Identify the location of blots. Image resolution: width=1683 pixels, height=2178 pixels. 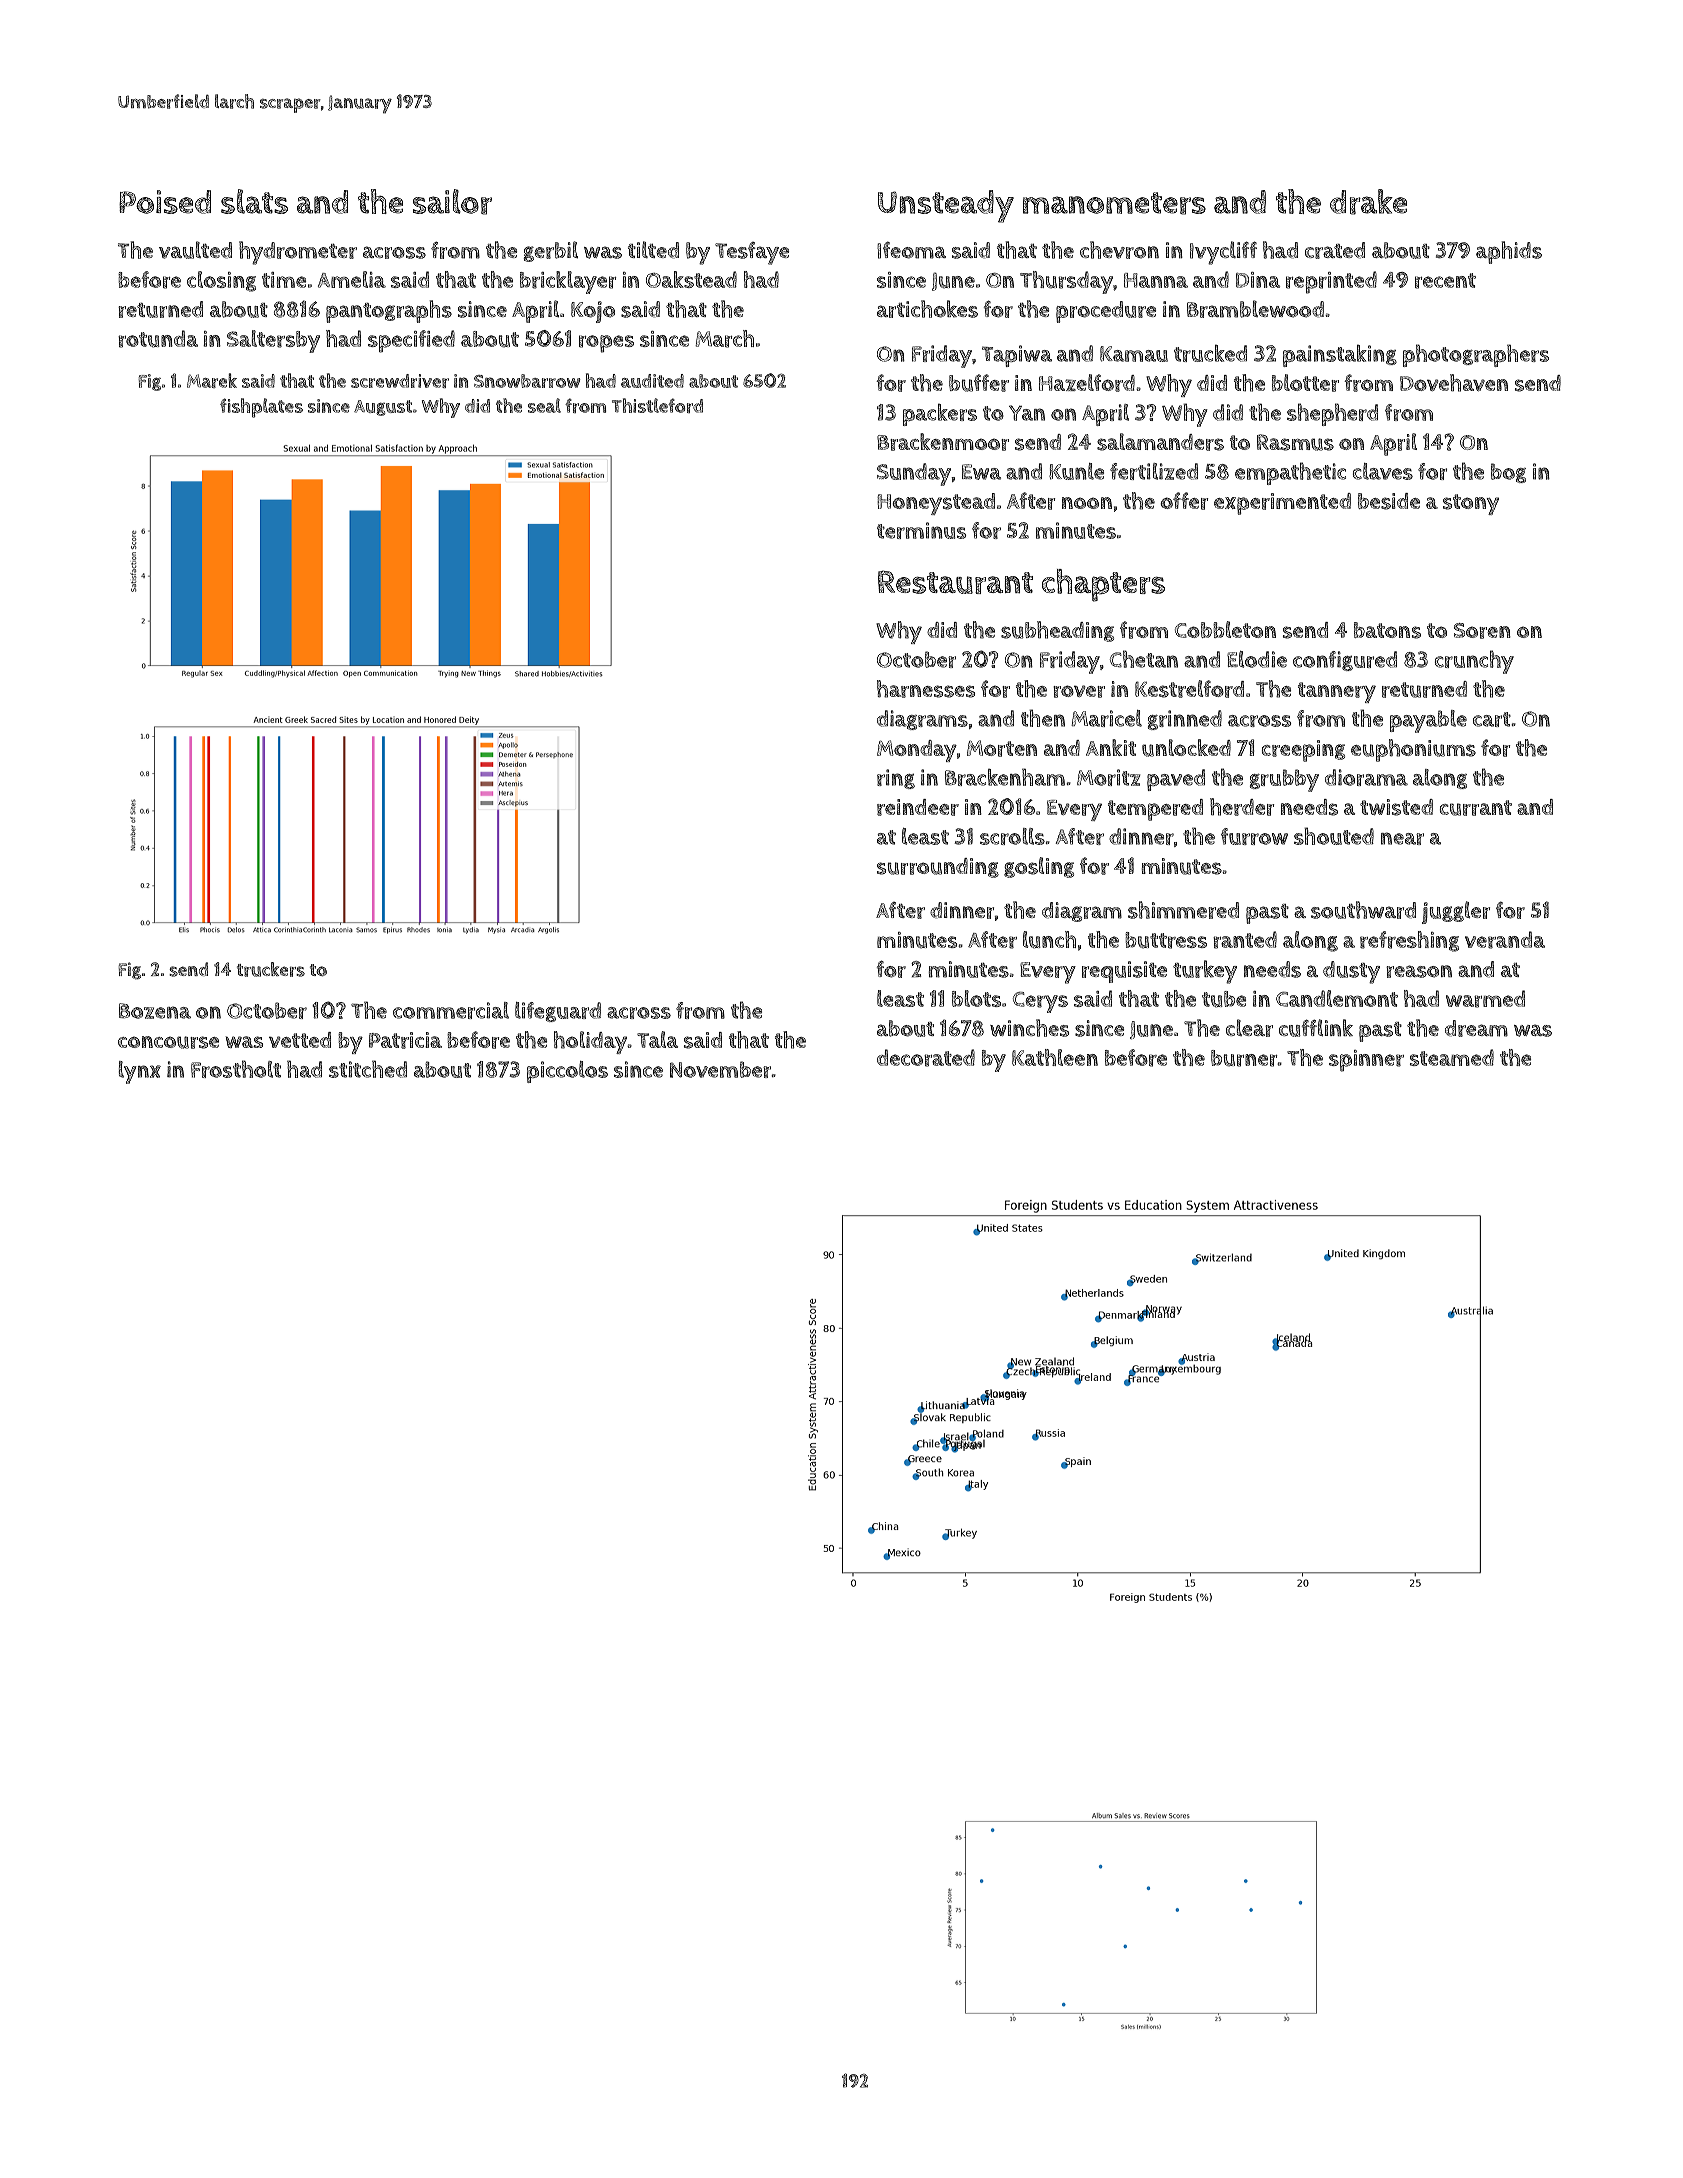
(976, 998).
